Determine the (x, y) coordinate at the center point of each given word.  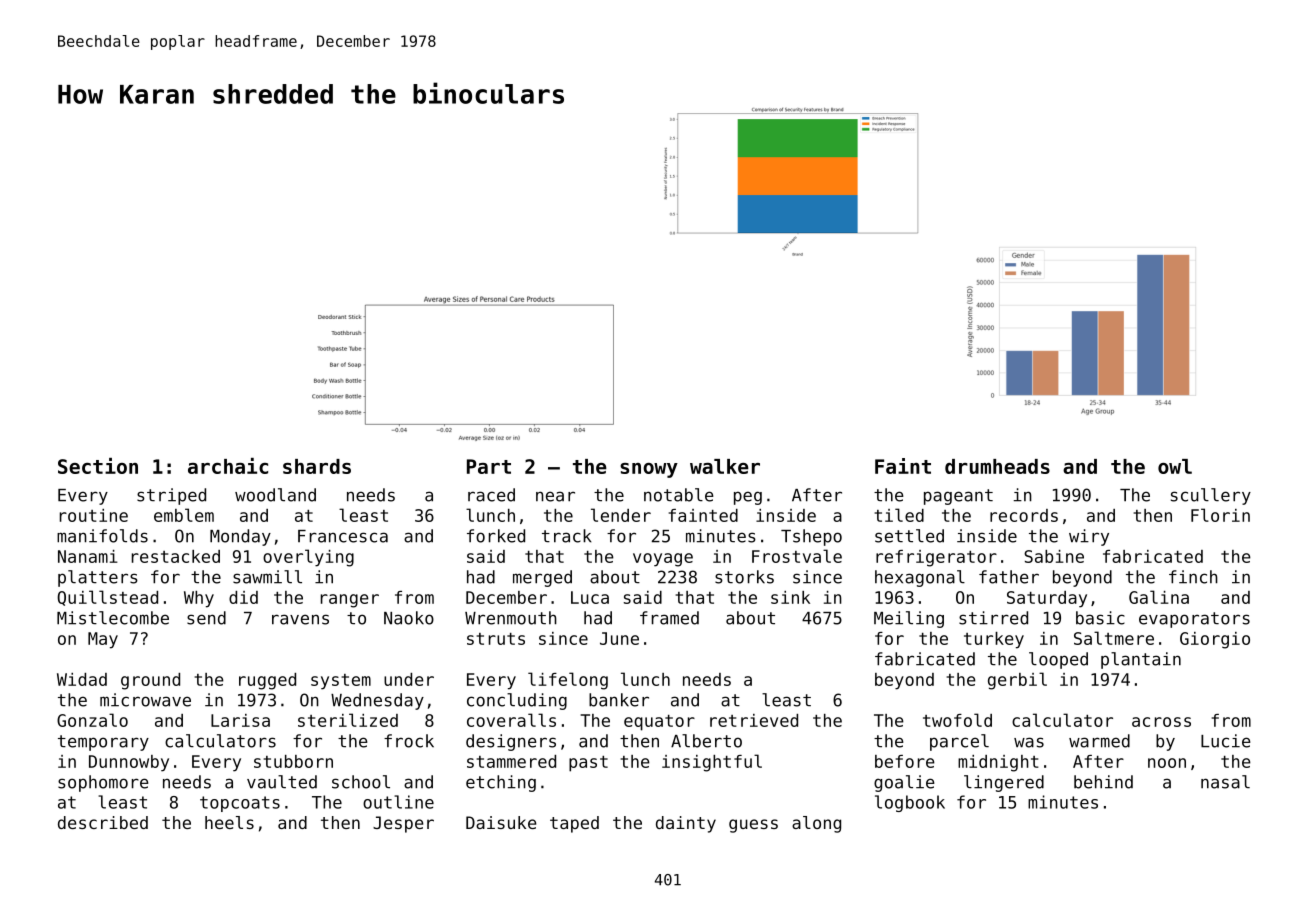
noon (1167, 763)
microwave (145, 700)
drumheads (997, 466)
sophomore (103, 783)
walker (725, 466)
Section (98, 466)
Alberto (706, 741)
